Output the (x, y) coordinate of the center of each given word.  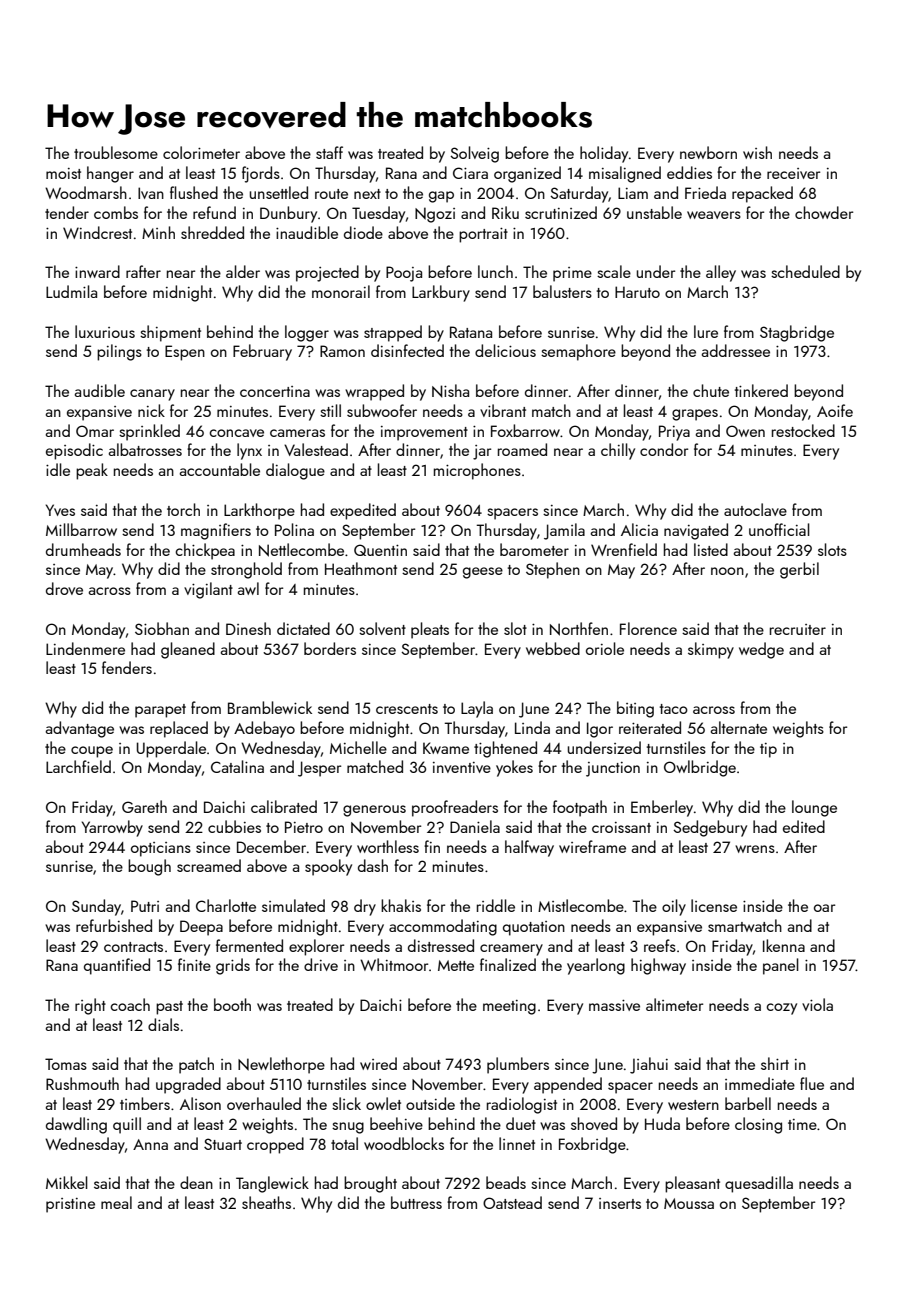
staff (329, 152)
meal (116, 1202)
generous (374, 811)
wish (757, 152)
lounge (814, 808)
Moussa (689, 1203)
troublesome (116, 152)
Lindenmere (85, 648)
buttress (416, 1202)
